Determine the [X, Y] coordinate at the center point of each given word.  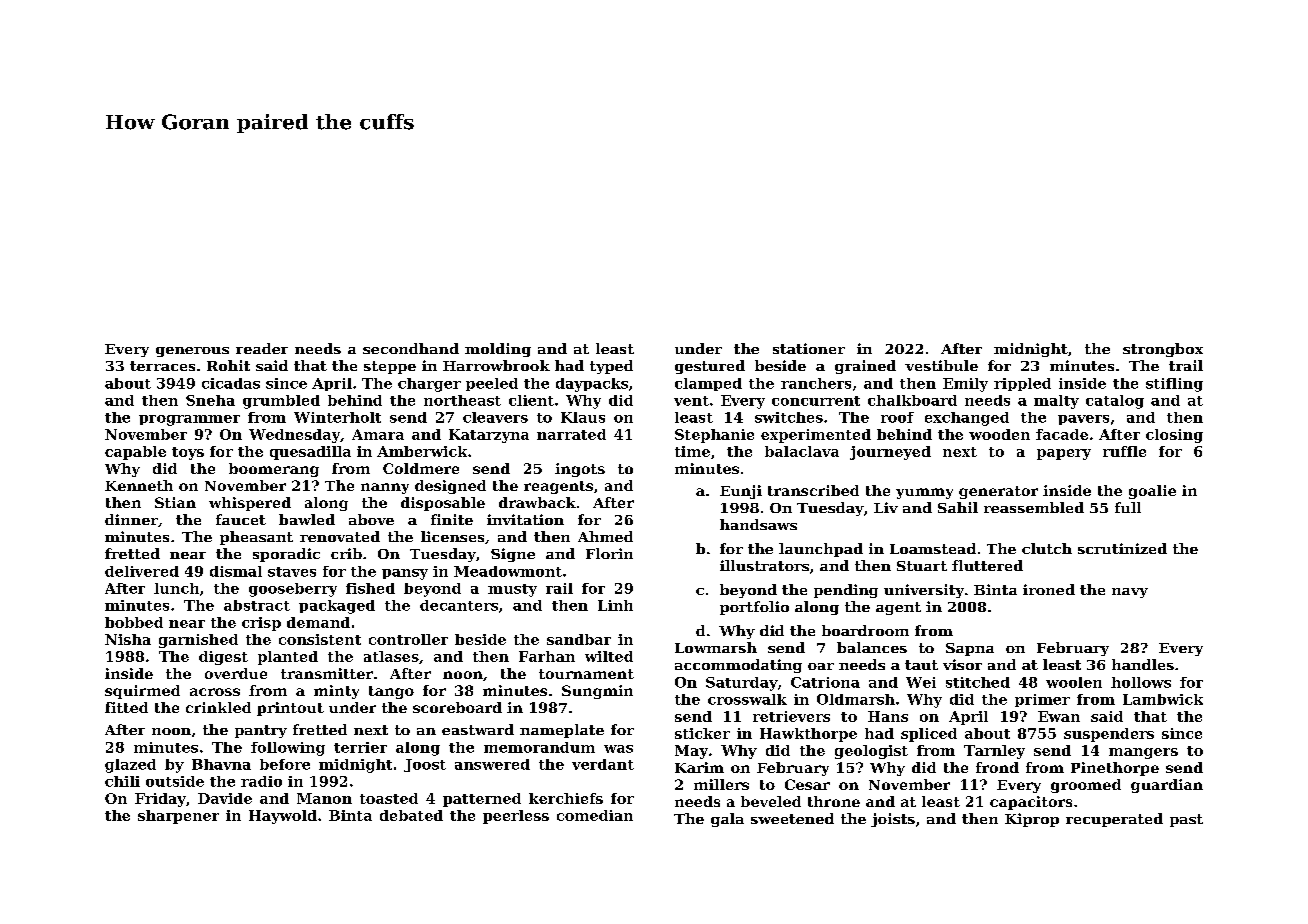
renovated [340, 536]
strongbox [1163, 350]
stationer [809, 348]
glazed [130, 766]
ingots [580, 470]
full [1128, 507]
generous [192, 352]
